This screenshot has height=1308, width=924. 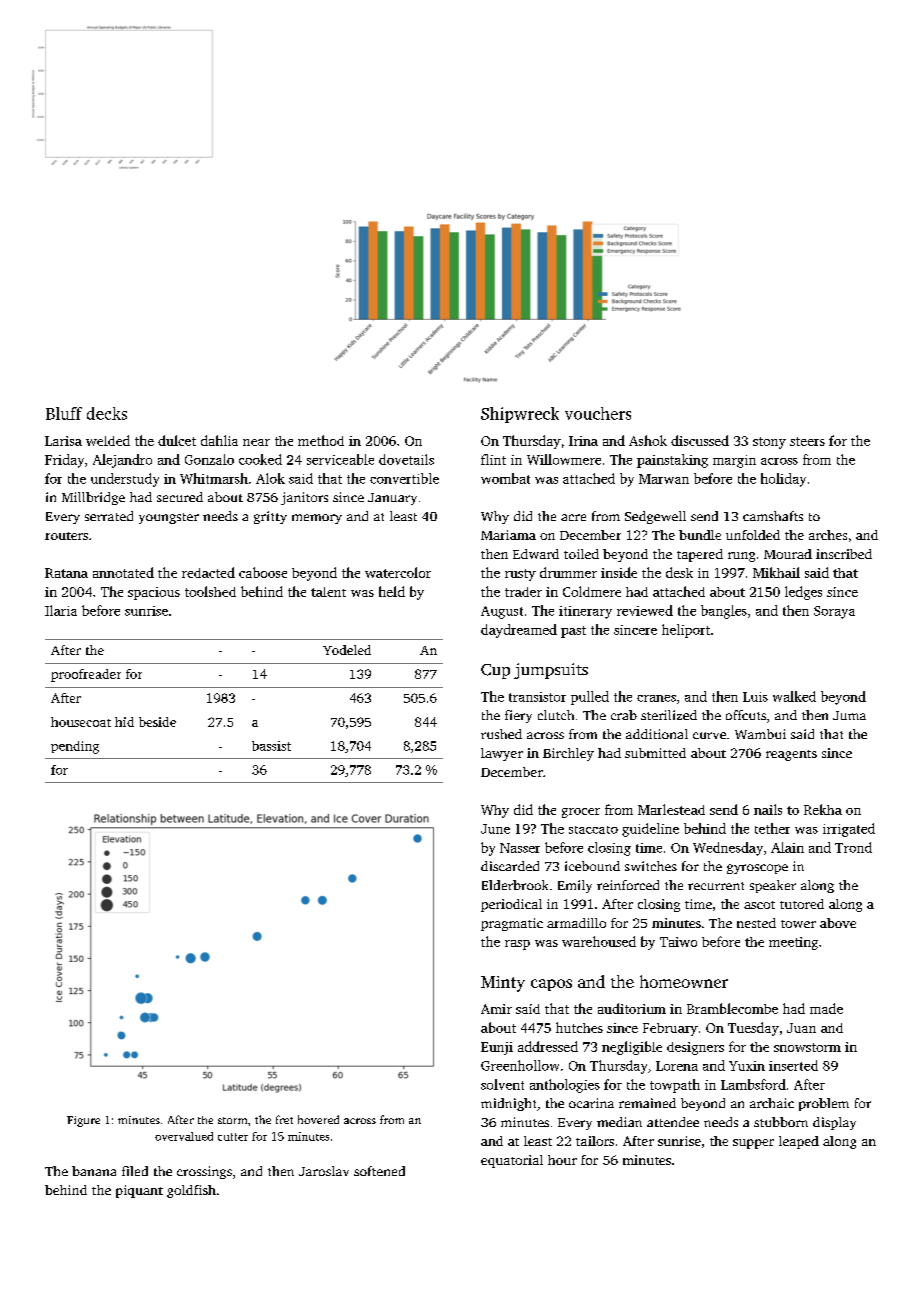 I want to click on walked, so click(x=794, y=696).
